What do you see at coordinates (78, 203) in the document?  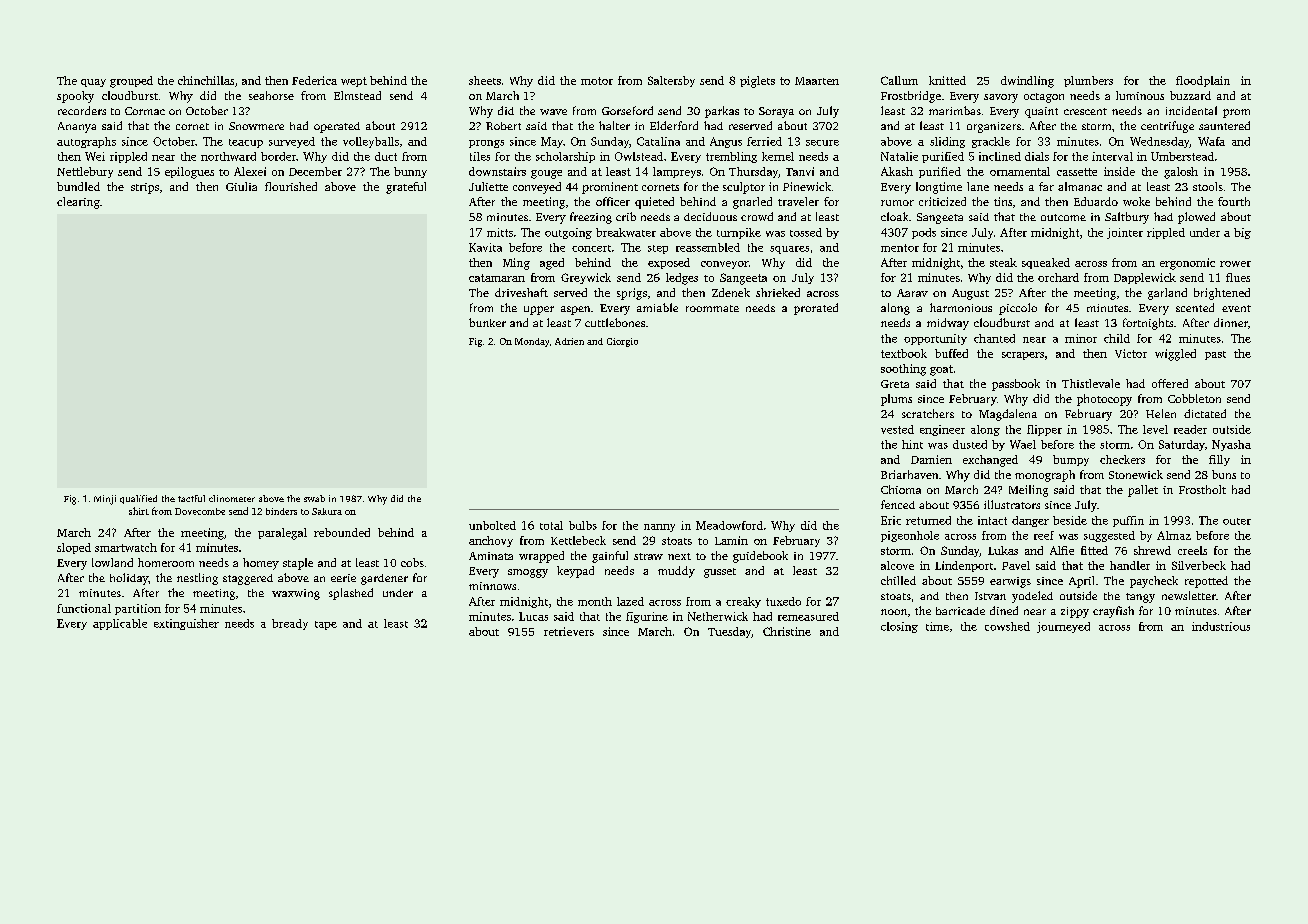 I see `clearing` at bounding box center [78, 203].
